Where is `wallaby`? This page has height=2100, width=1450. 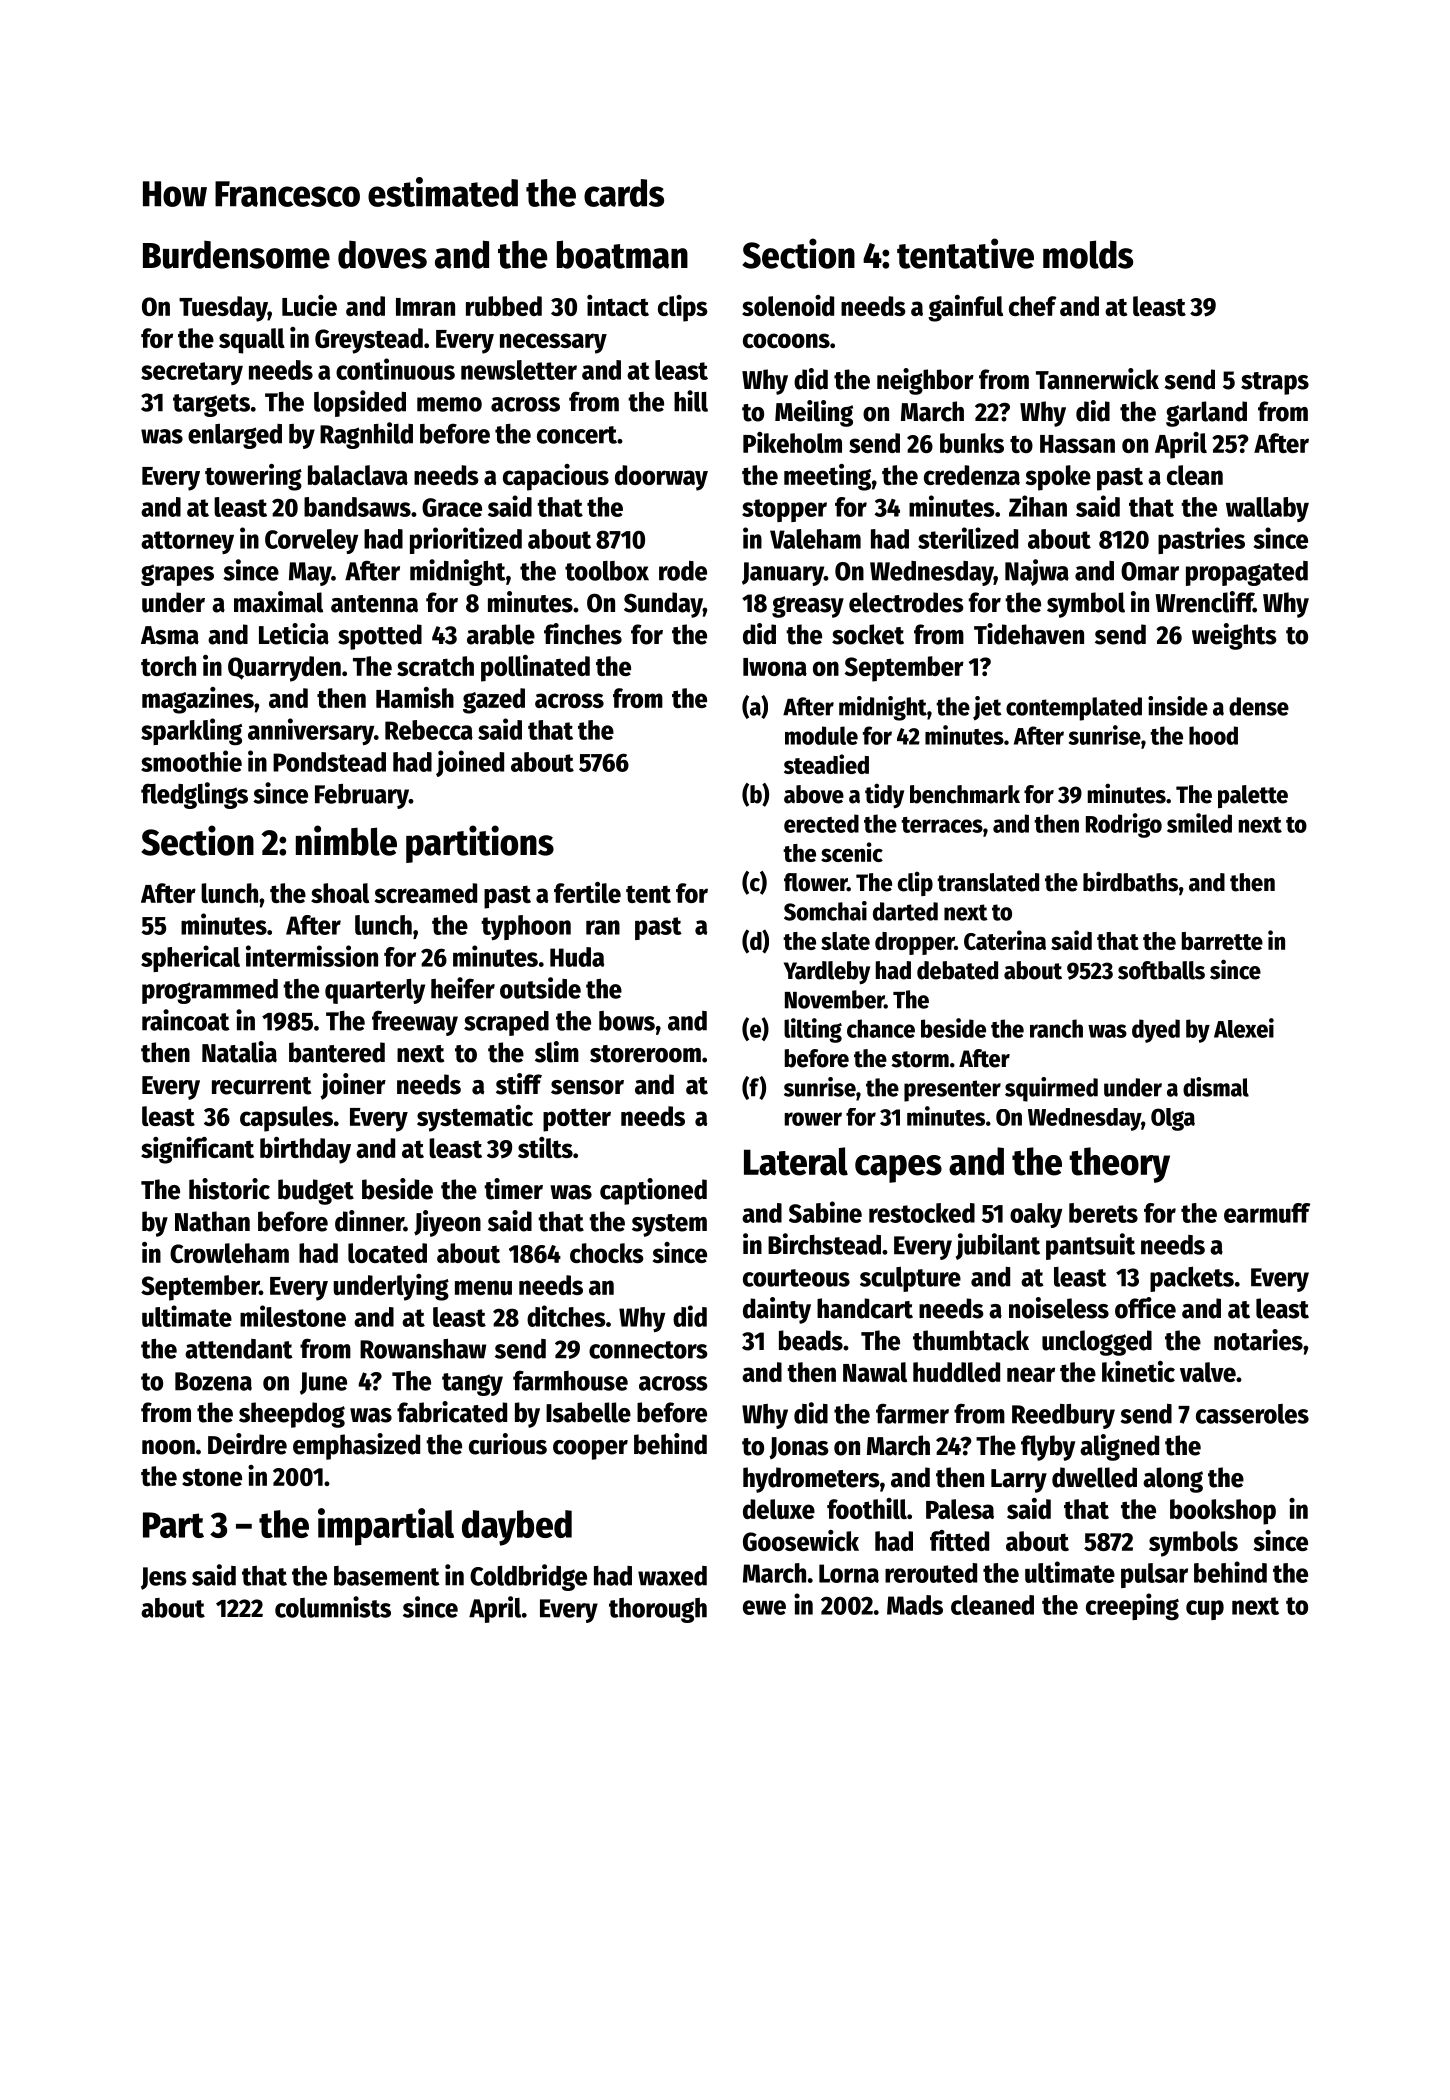 wallaby is located at coordinates (1267, 509).
